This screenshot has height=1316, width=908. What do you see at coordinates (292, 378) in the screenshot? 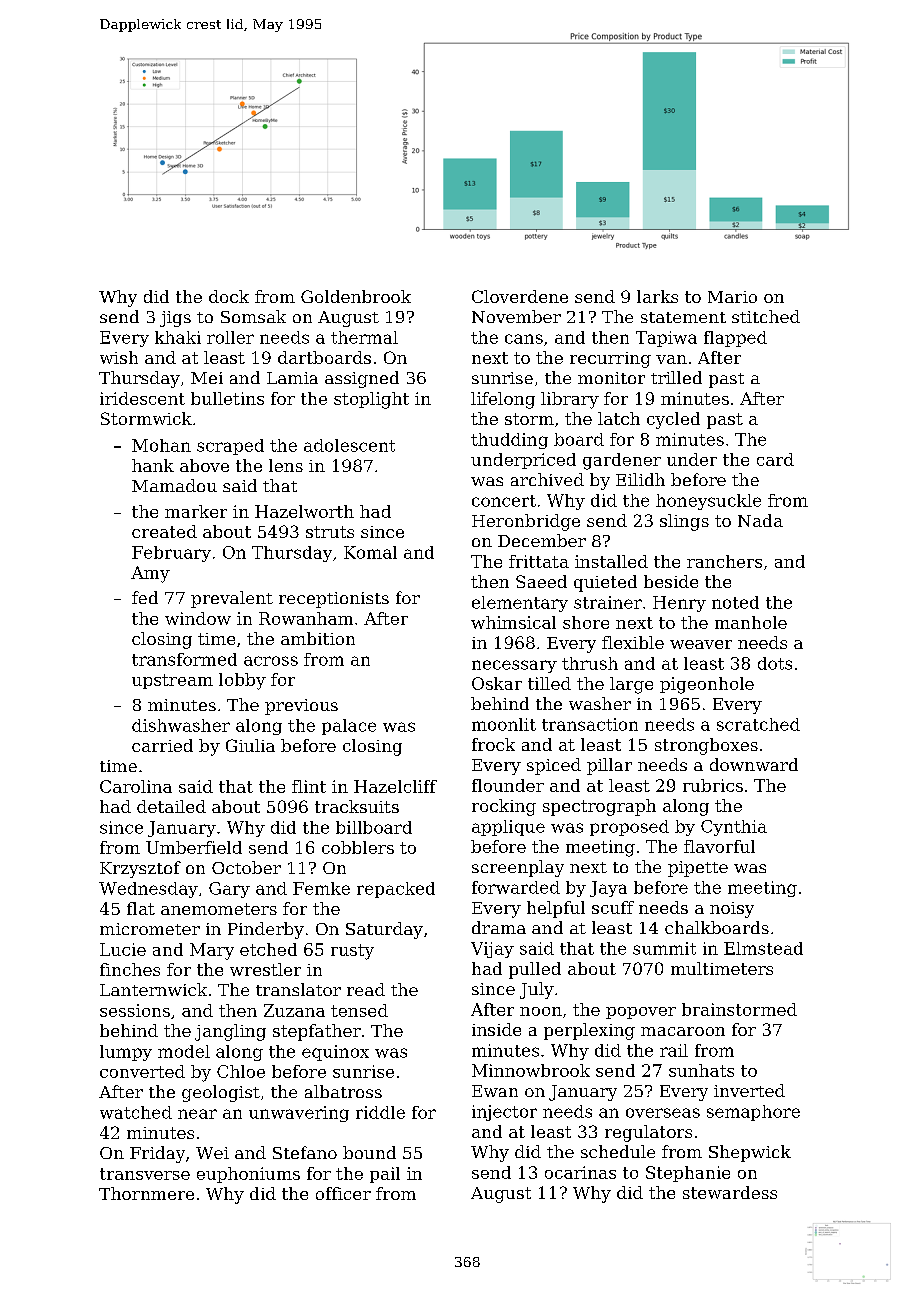
I see `Lamia` at bounding box center [292, 378].
